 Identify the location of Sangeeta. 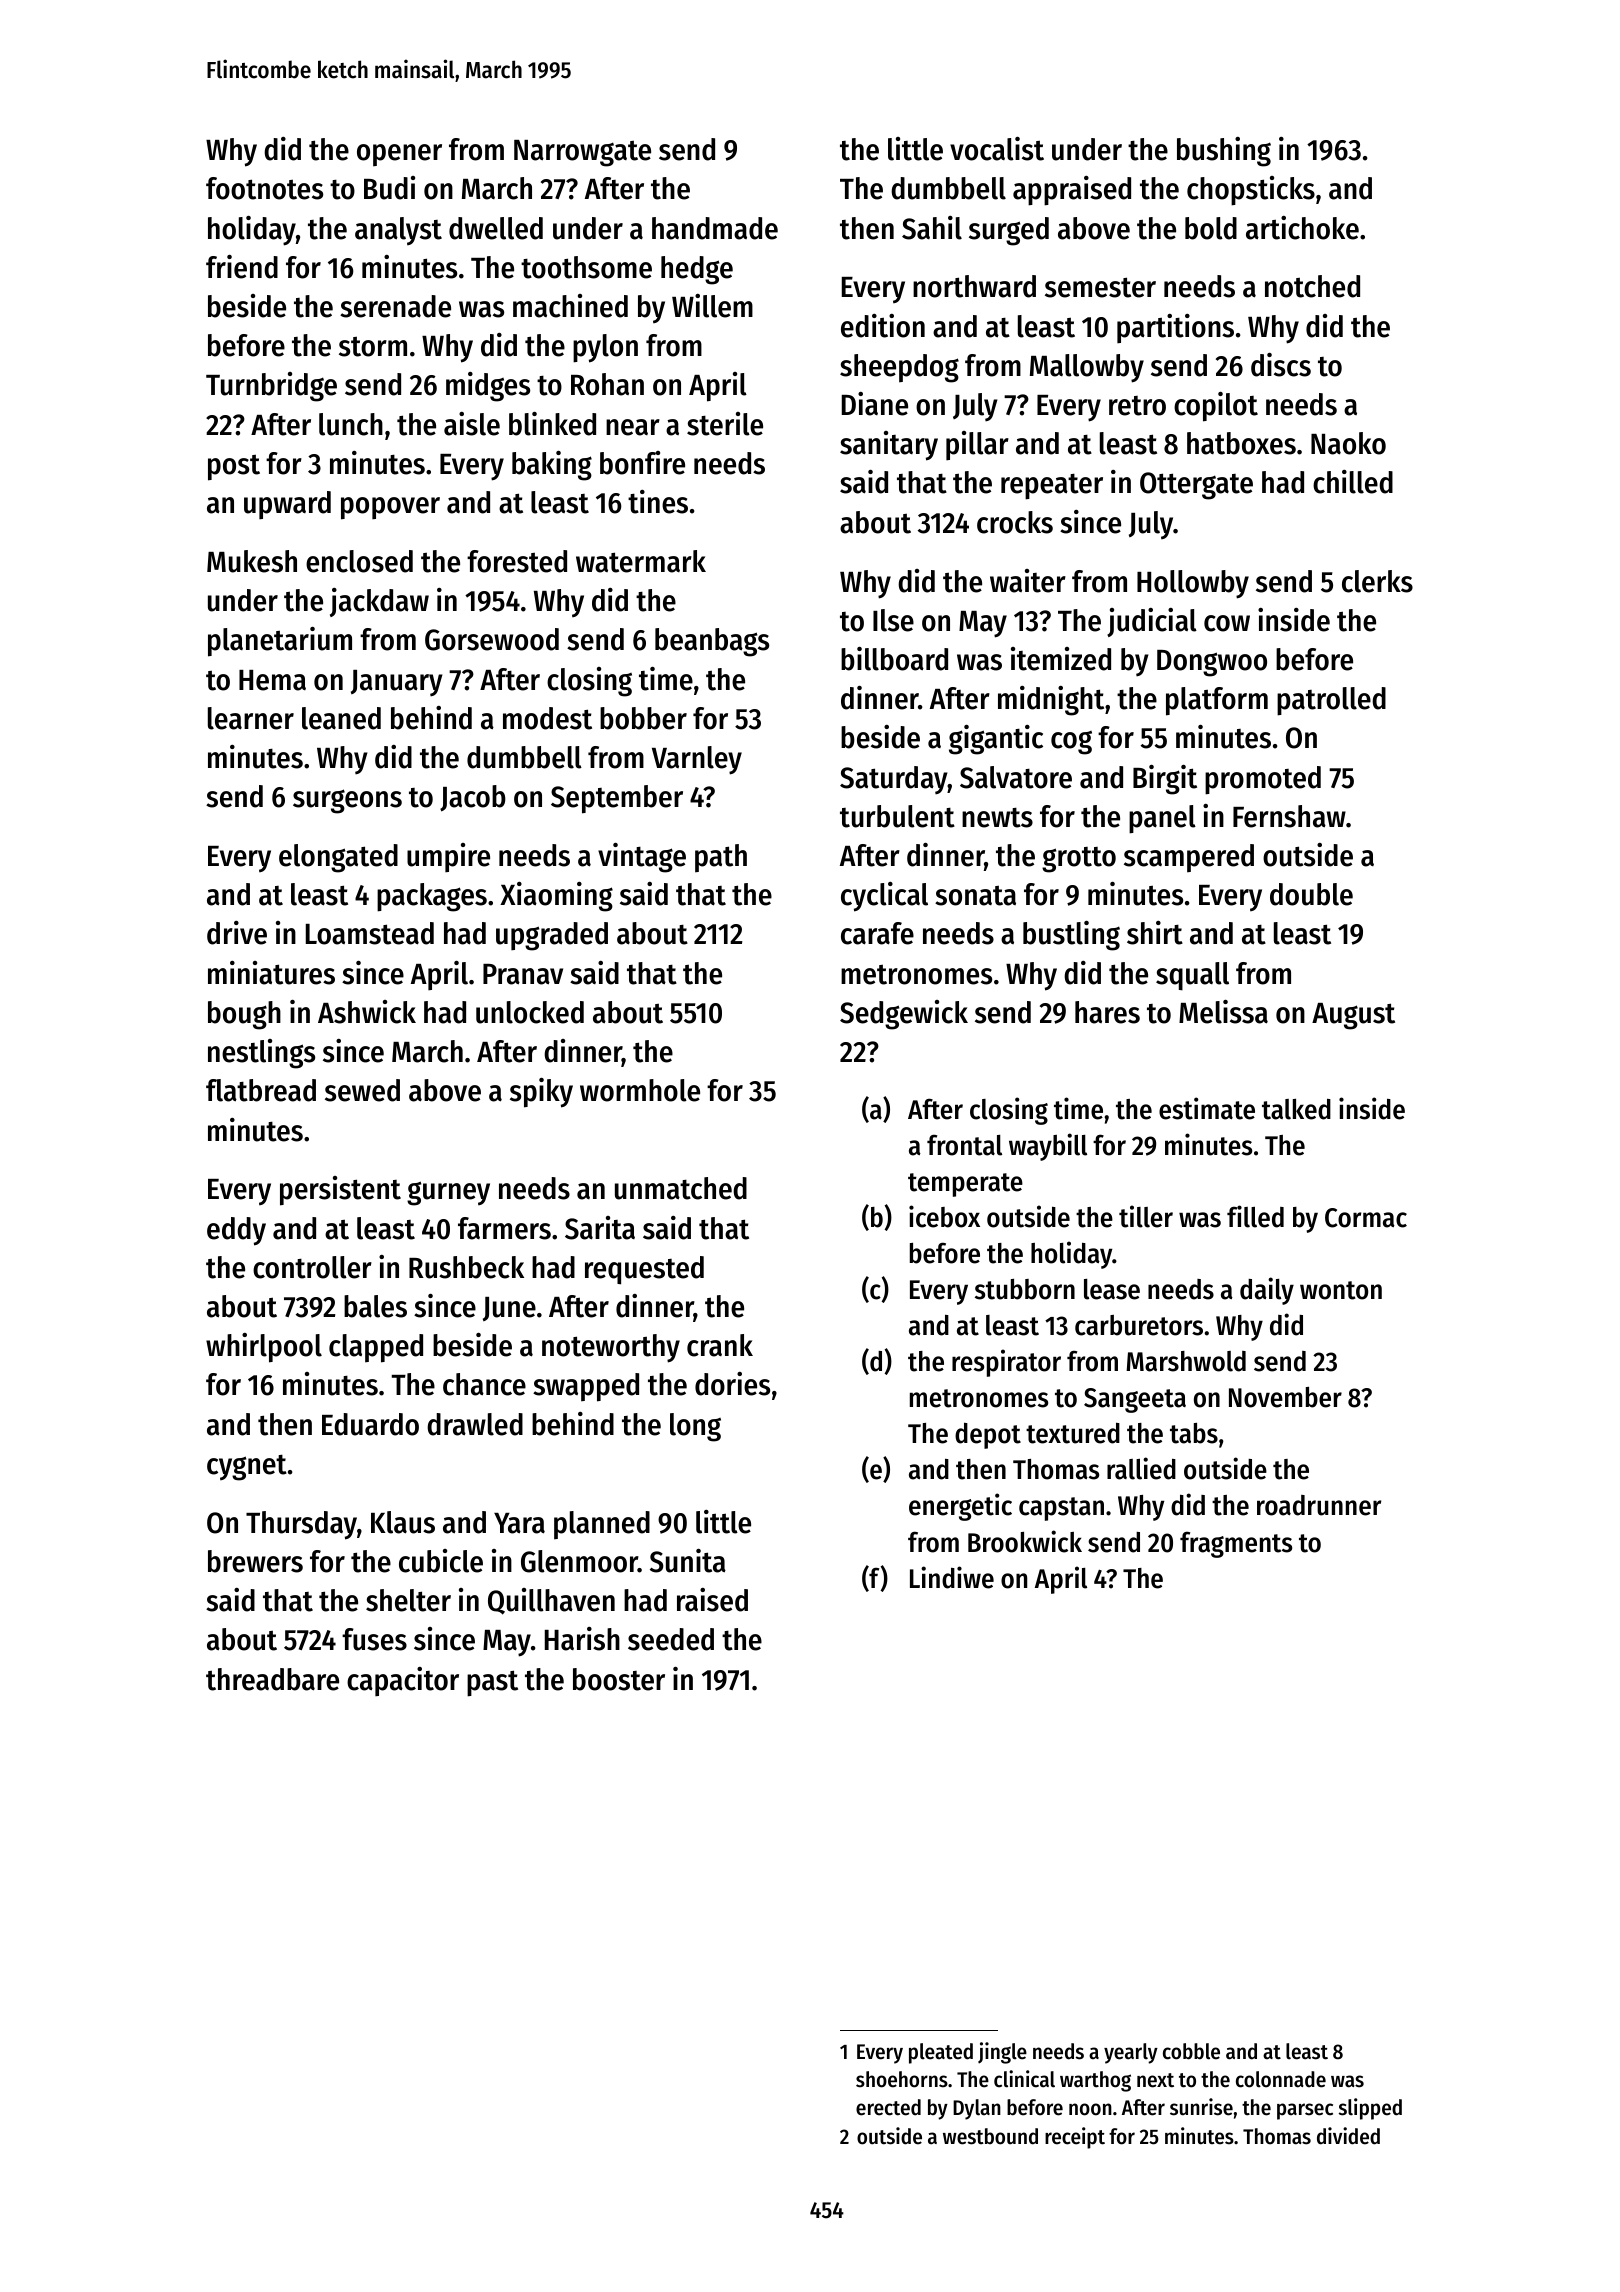
(1135, 1400).
